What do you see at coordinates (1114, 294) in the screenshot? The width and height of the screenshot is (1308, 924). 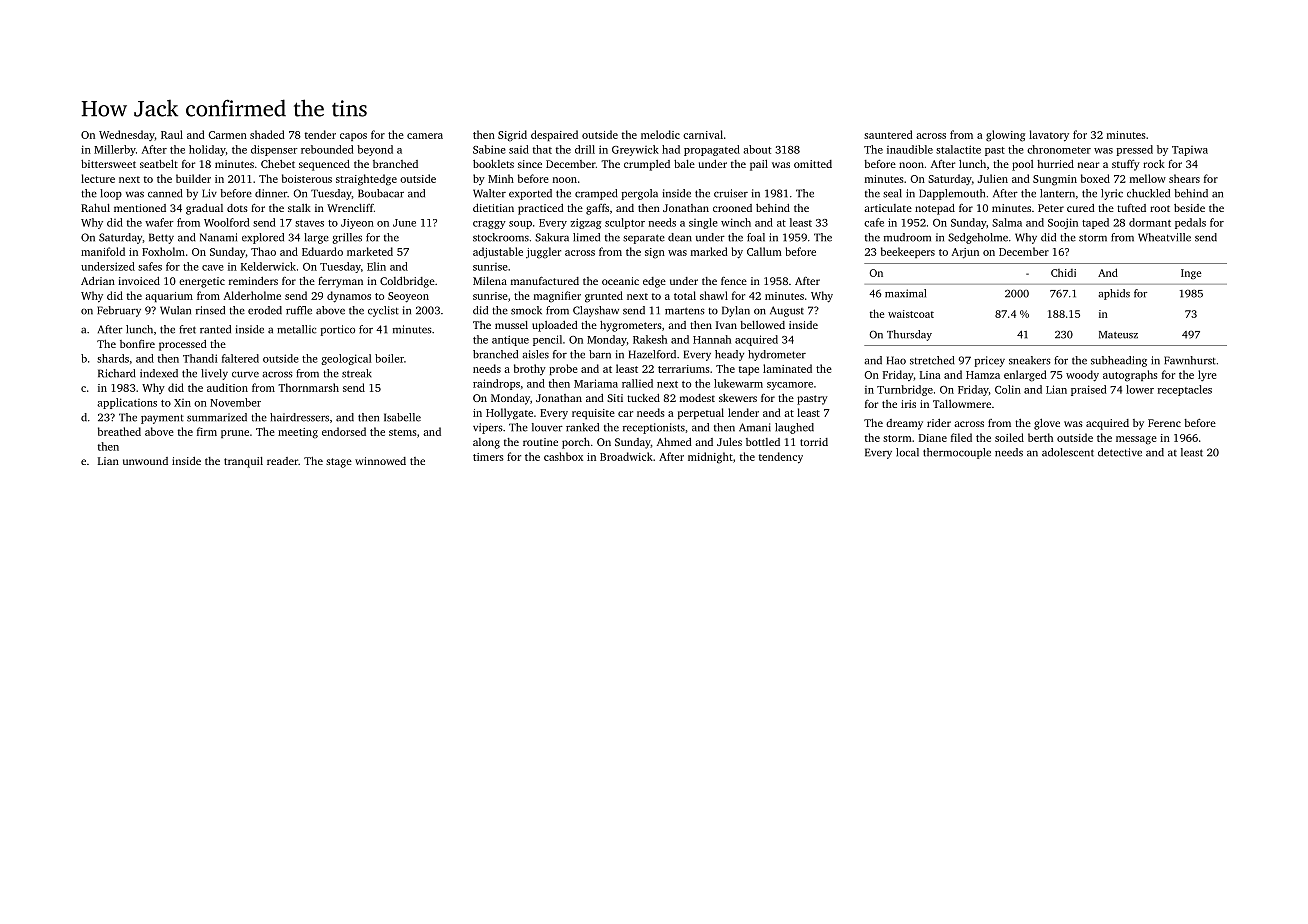 I see `aphids` at bounding box center [1114, 294].
